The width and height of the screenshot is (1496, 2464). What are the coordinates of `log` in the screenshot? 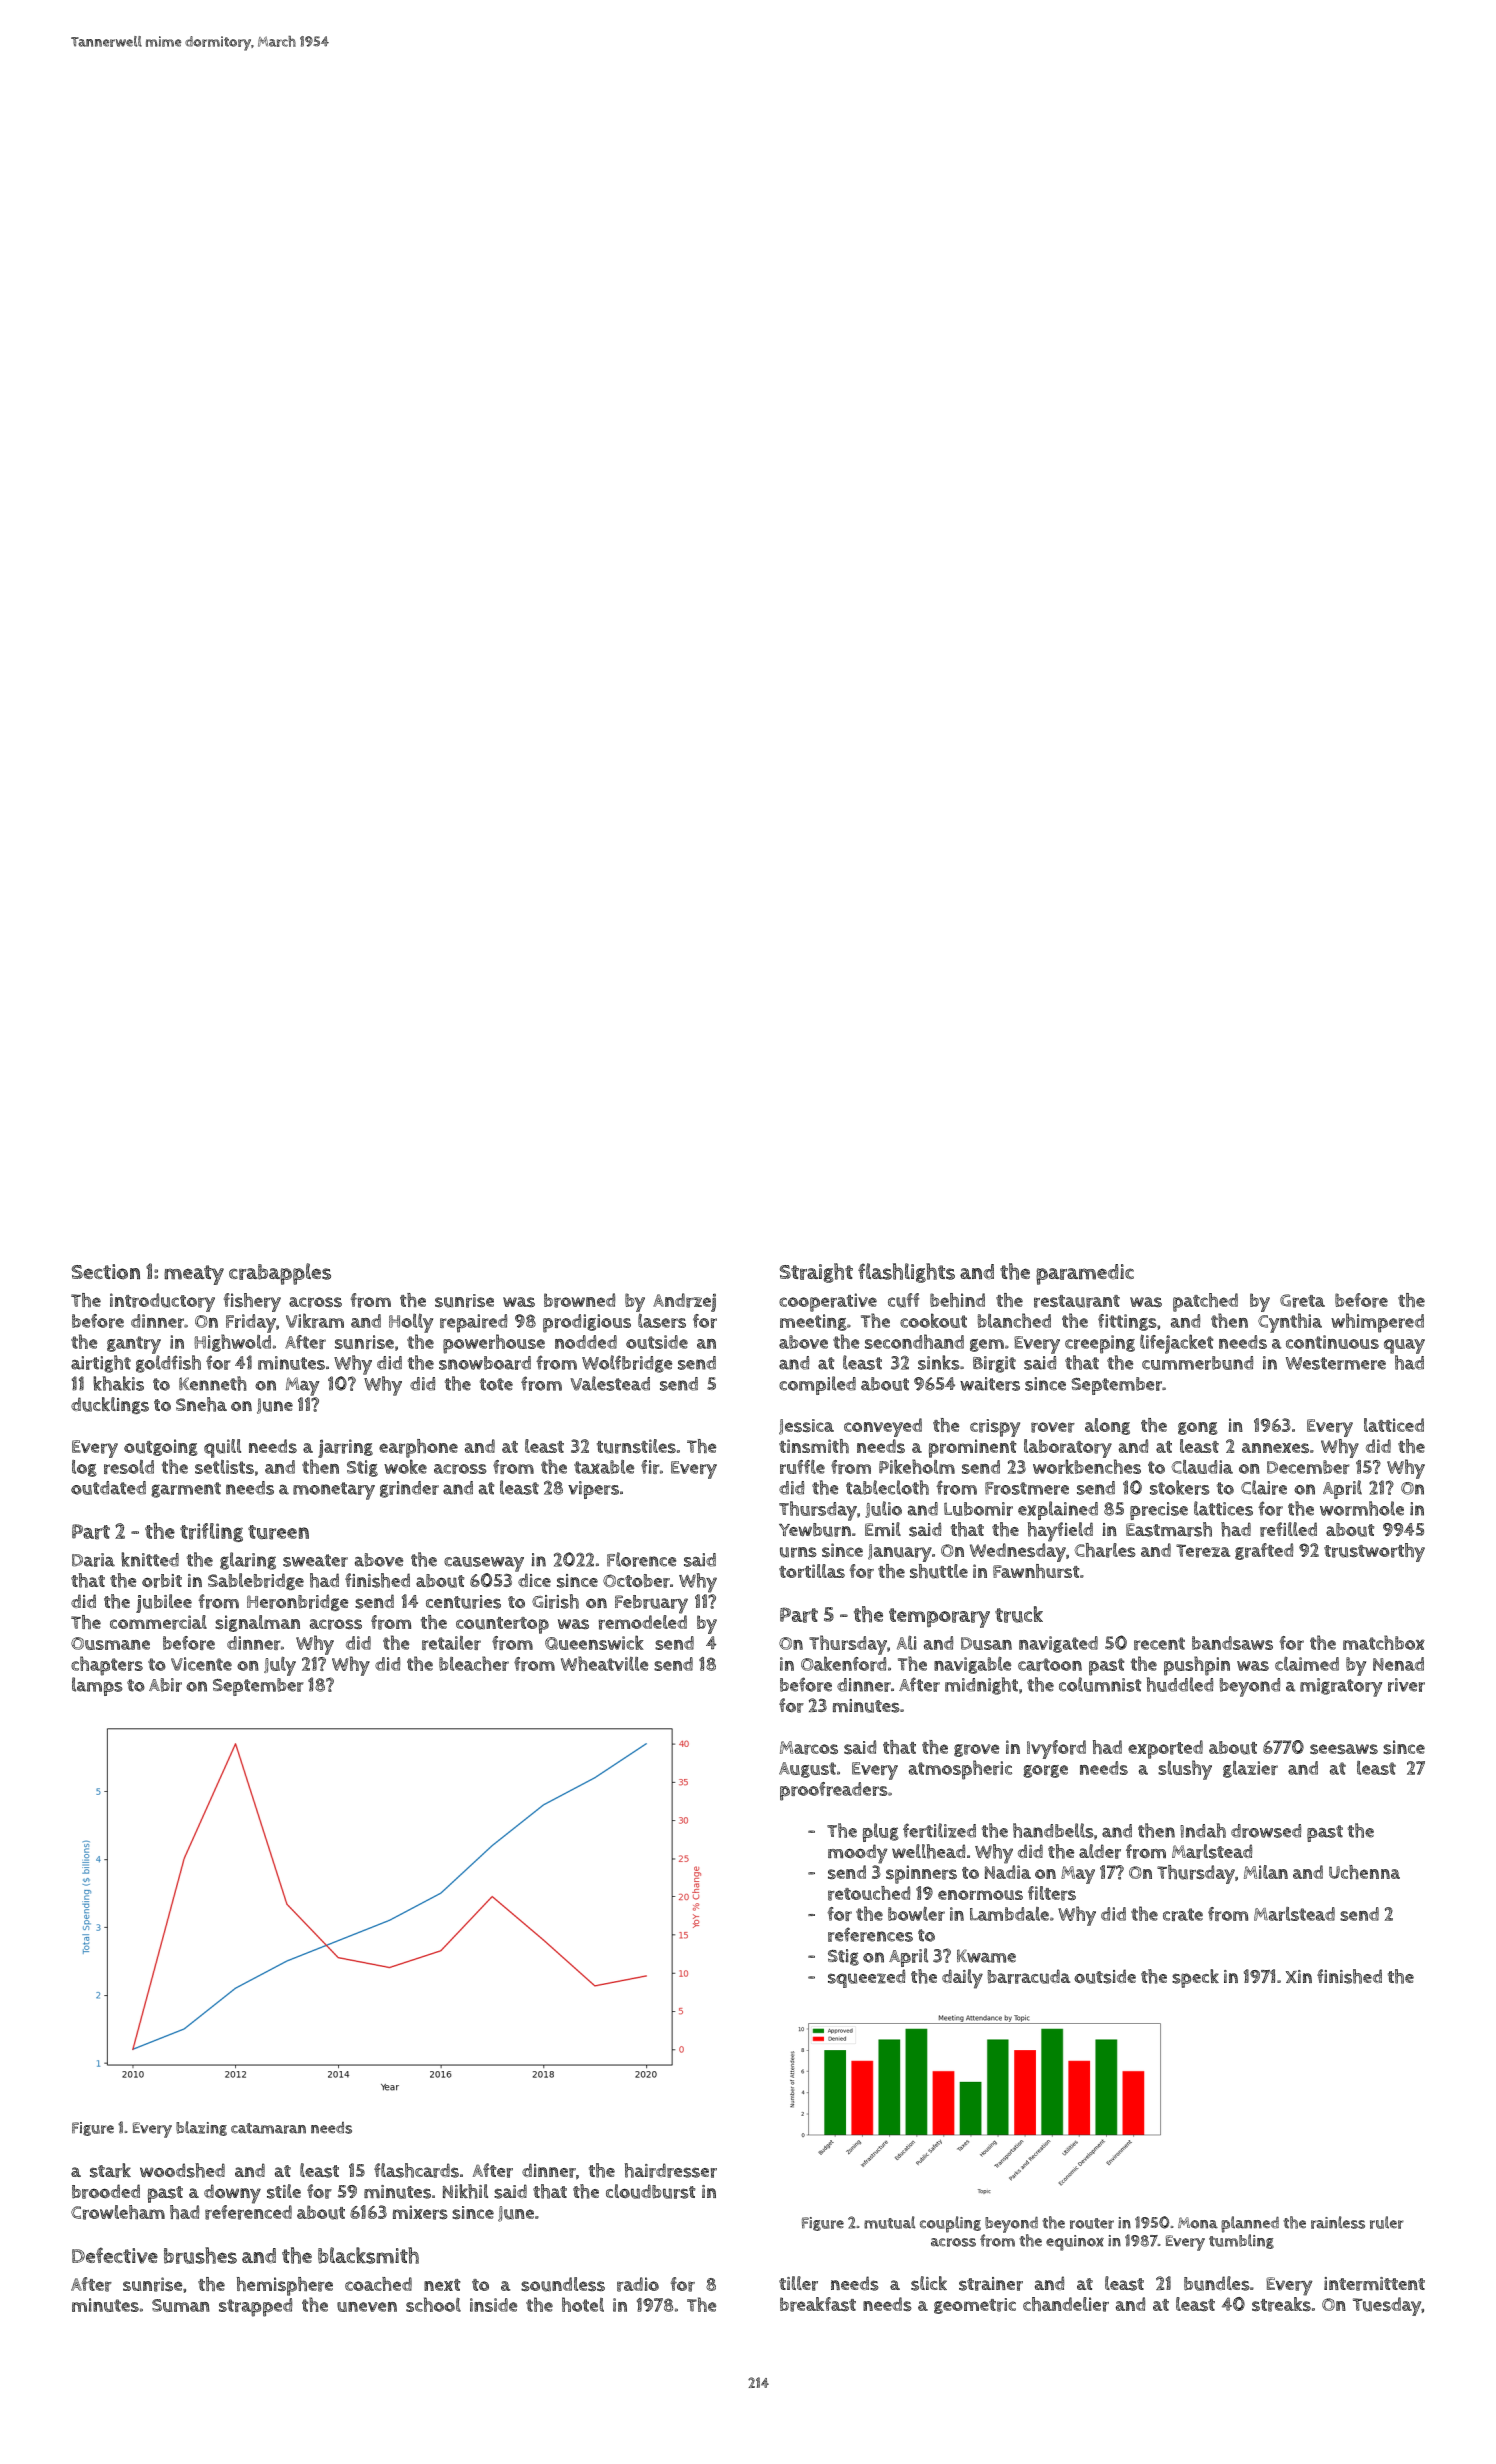 It's located at (84, 1468).
